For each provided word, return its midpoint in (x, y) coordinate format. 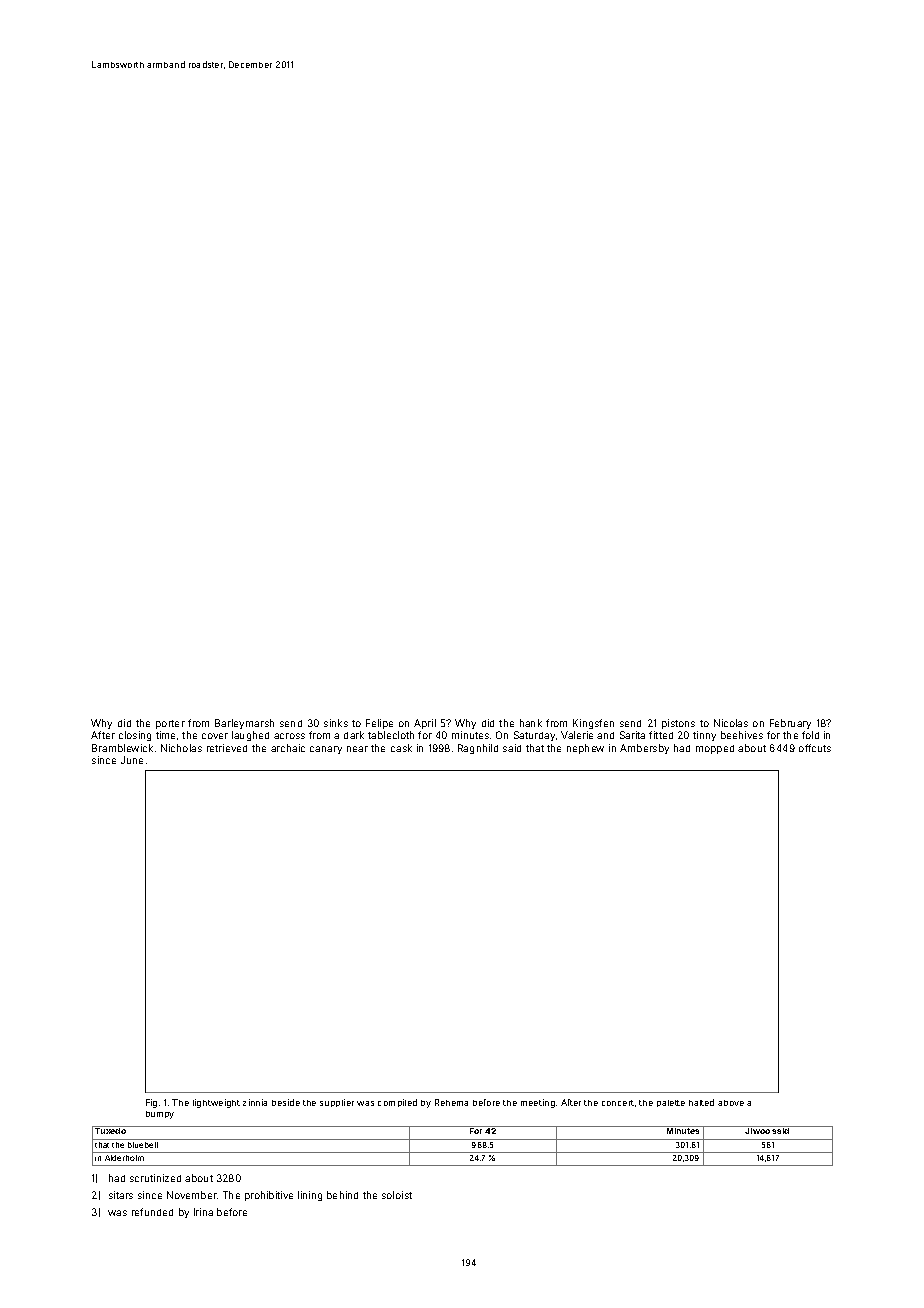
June (132, 760)
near (357, 749)
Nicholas (181, 748)
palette (671, 1103)
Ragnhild (478, 749)
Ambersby (644, 749)
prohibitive (269, 1196)
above (731, 1103)
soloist (397, 1195)
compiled (397, 1103)
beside (286, 1102)
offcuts (815, 748)
